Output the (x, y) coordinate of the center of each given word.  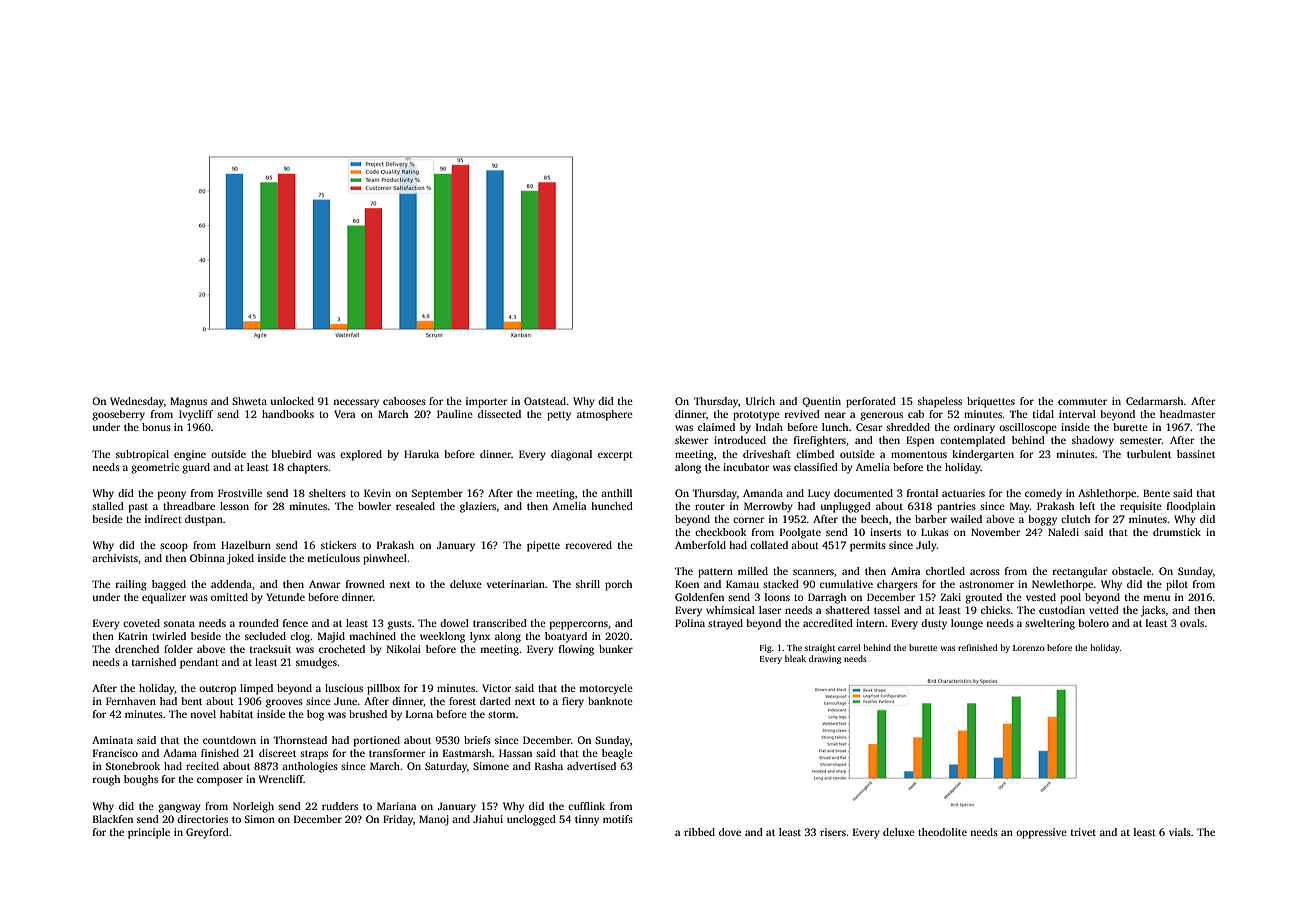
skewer (691, 440)
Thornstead (300, 740)
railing (131, 585)
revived (802, 414)
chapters (307, 468)
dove (730, 832)
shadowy (1093, 441)
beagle (617, 754)
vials (1180, 832)
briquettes (991, 402)
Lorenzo (1029, 648)
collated (769, 545)
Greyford (207, 833)
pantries (956, 507)
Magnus (188, 402)
